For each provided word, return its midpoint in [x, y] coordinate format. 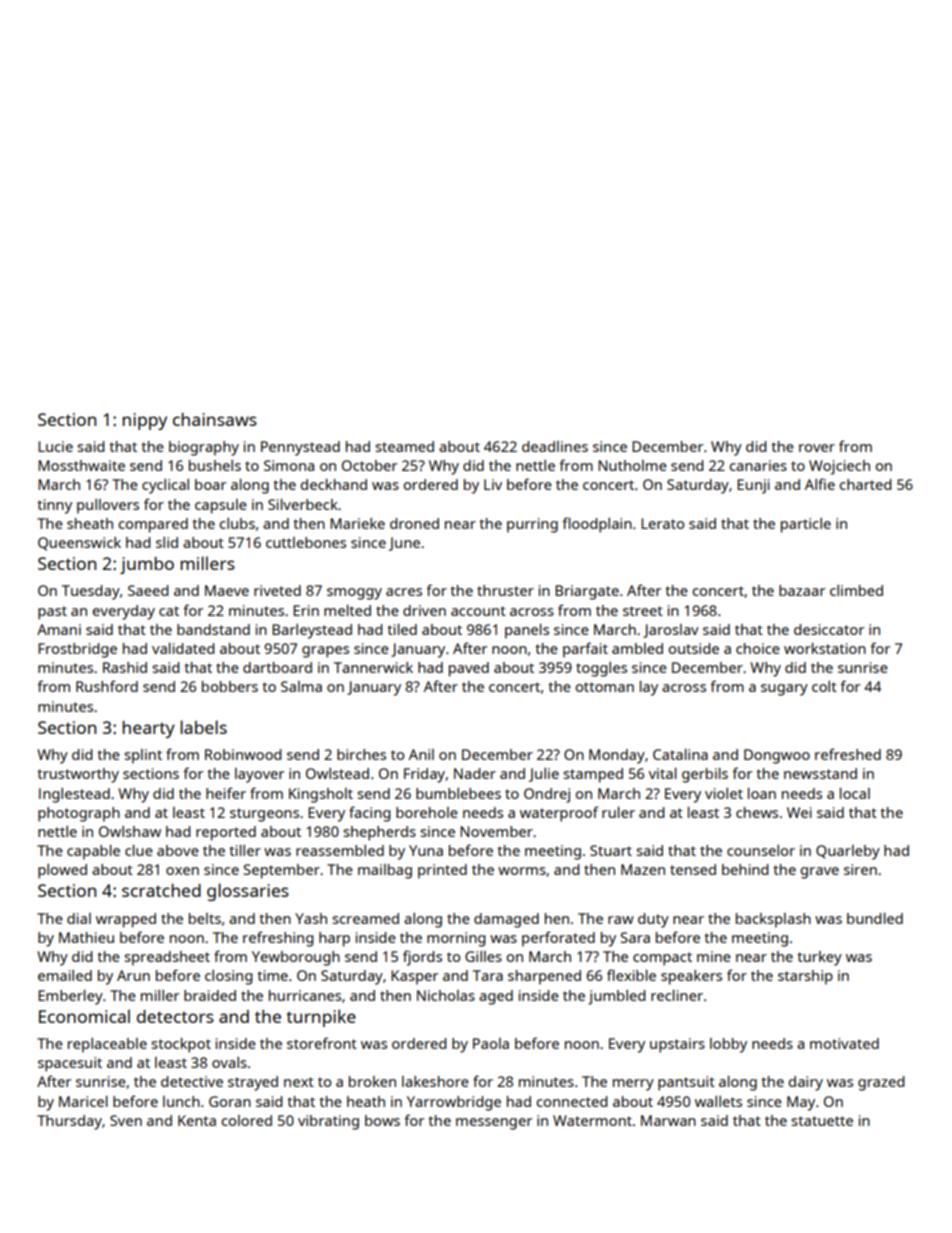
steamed [404, 446]
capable [93, 852]
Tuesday [91, 592]
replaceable [107, 1045]
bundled [875, 918]
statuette [822, 1121]
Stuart [611, 850]
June [404, 544]
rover [817, 448]
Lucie [55, 446]
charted [865, 484]
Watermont [592, 1120]
